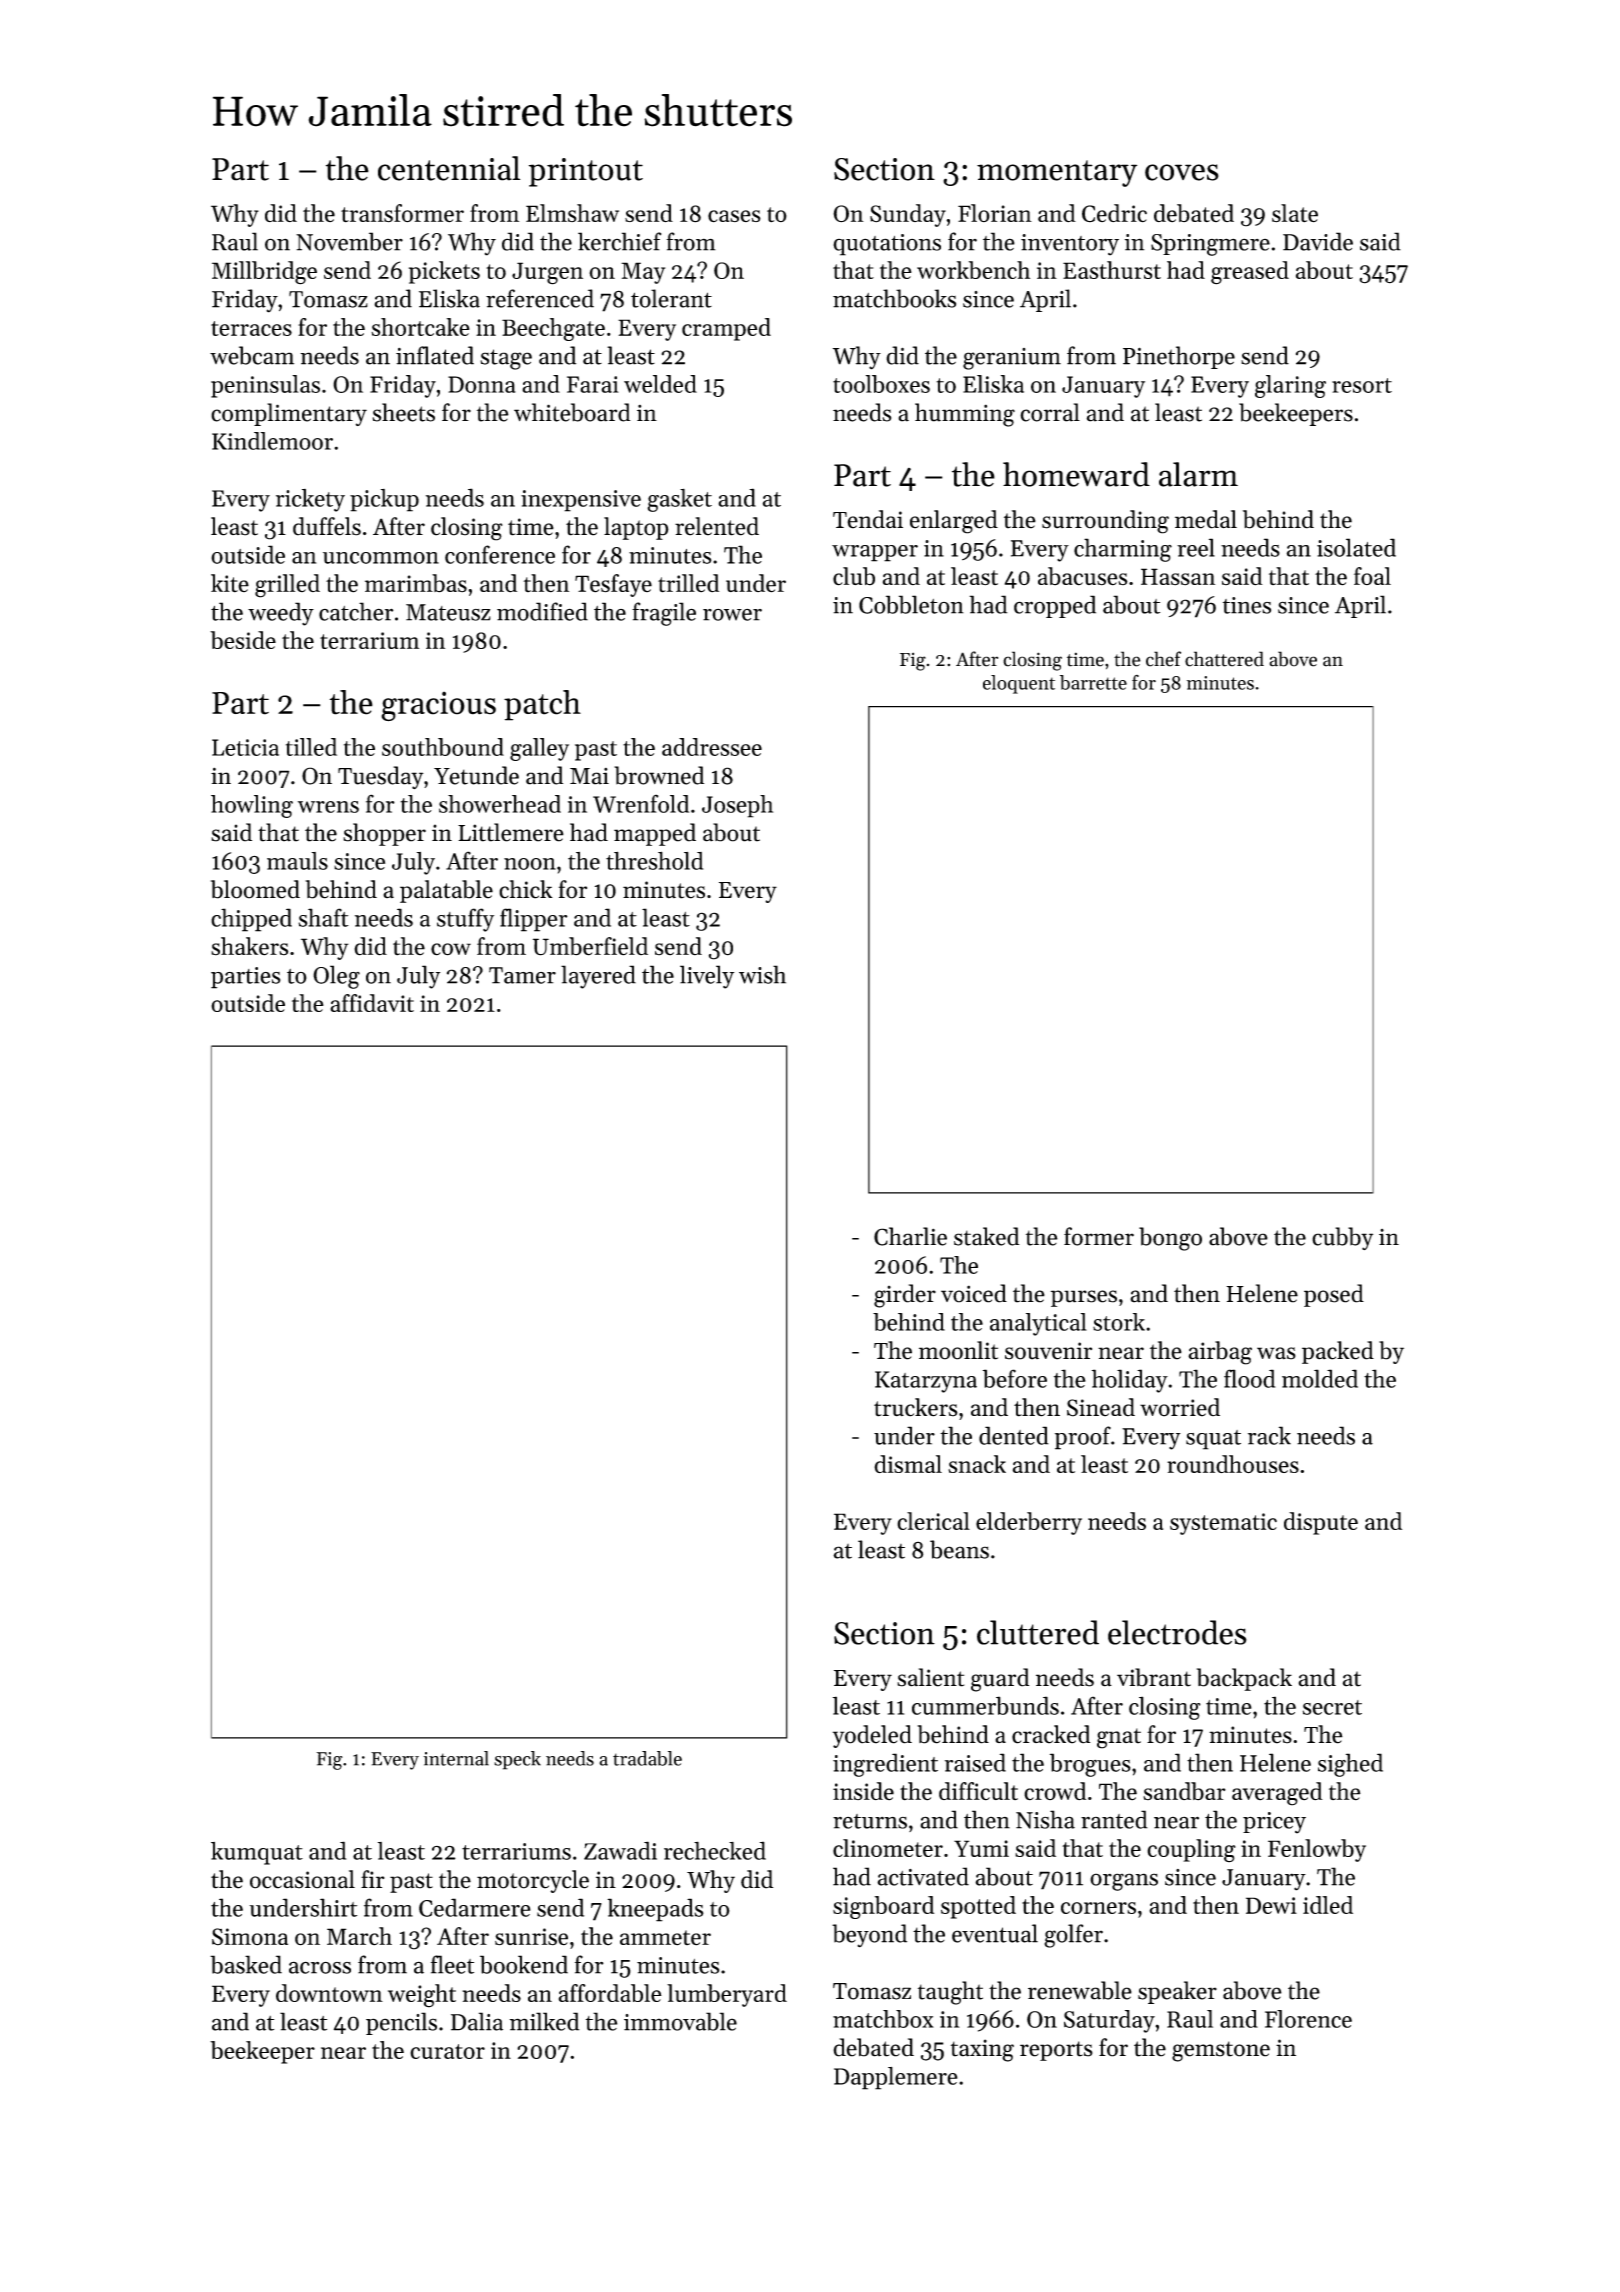 Image resolution: width=1620 pixels, height=2292 pixels. I want to click on lively, so click(707, 977).
